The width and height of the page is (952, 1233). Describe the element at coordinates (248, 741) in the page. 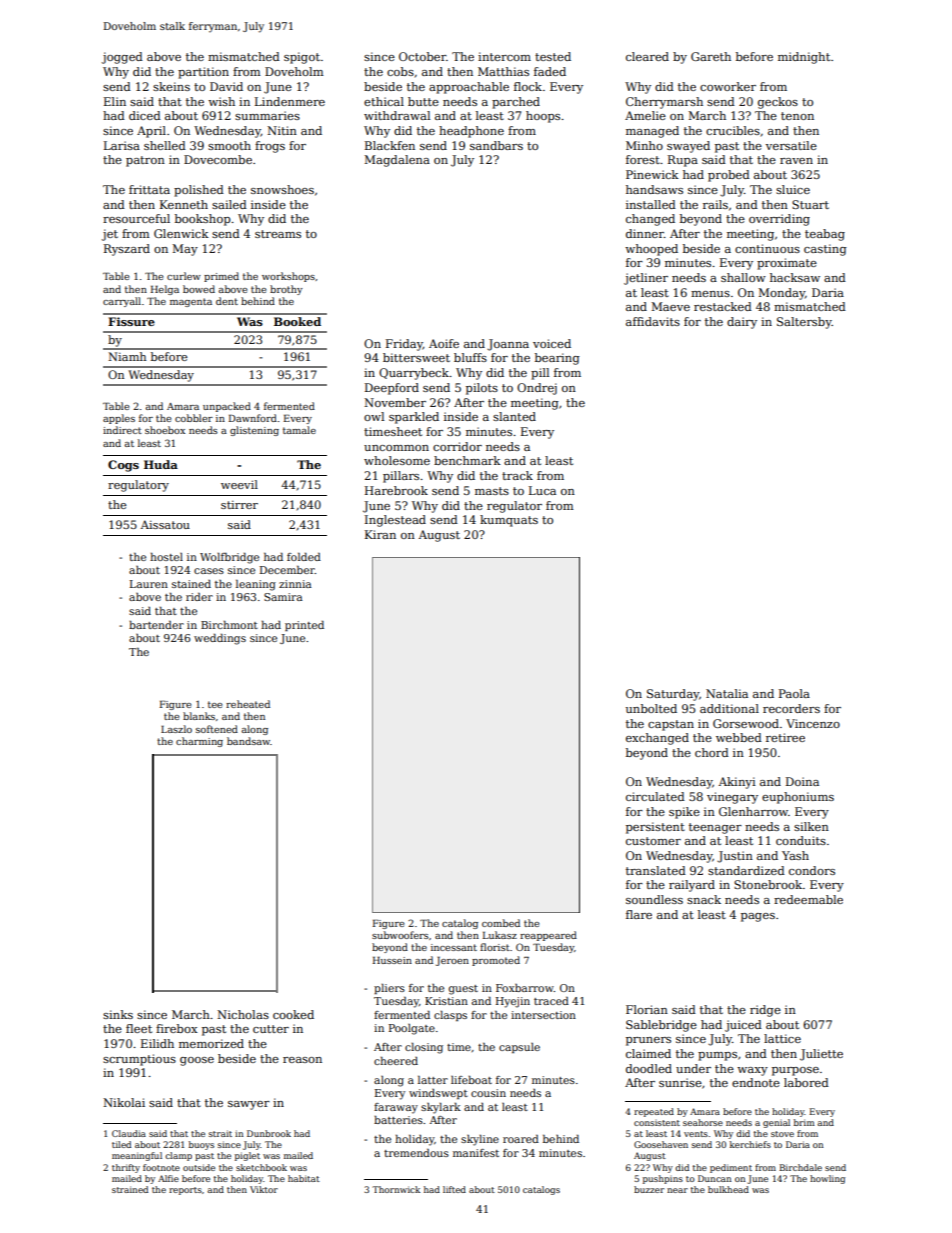

I see `bandsaw` at that location.
